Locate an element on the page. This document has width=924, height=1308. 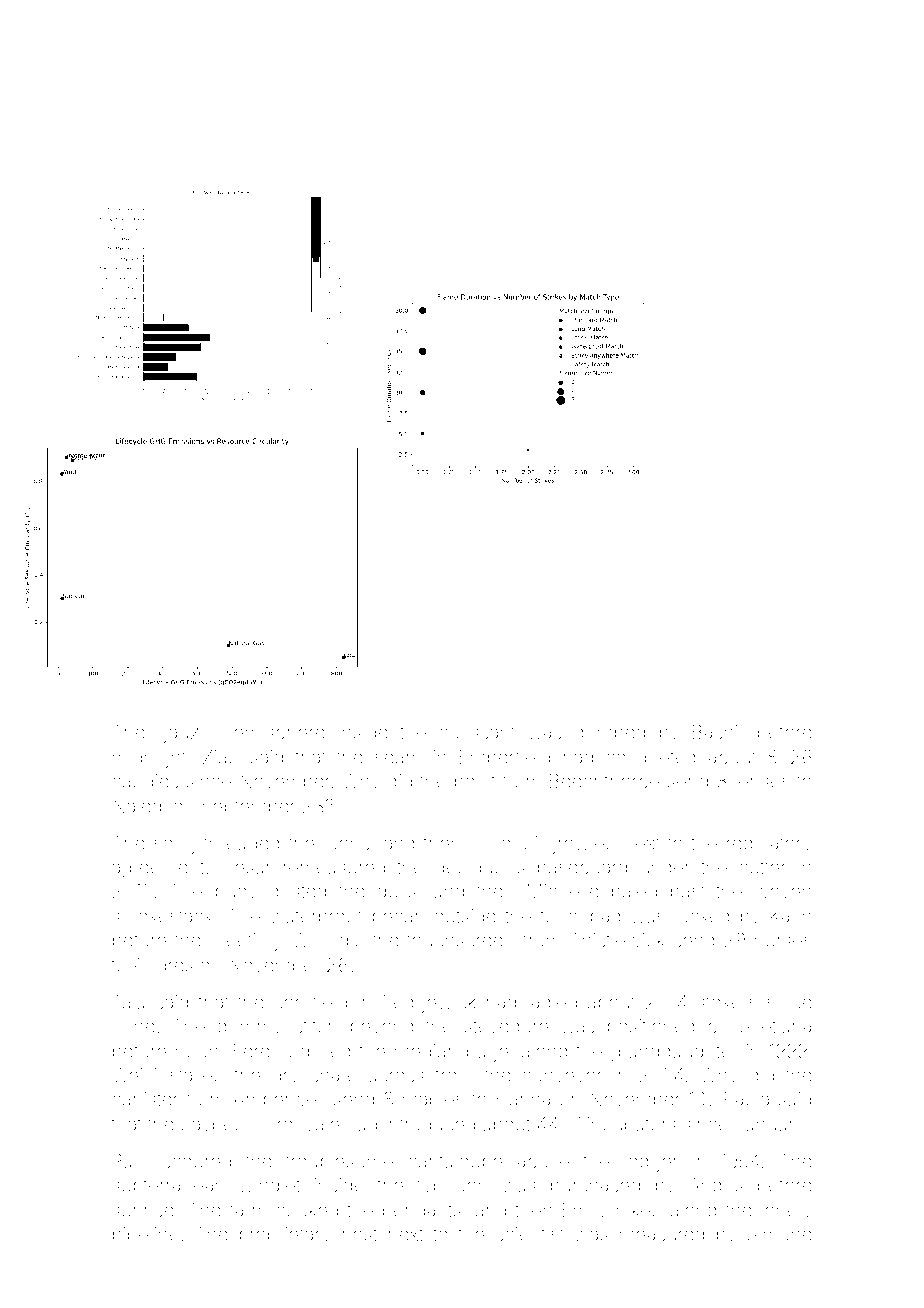
dumped is located at coordinates (610, 734).
